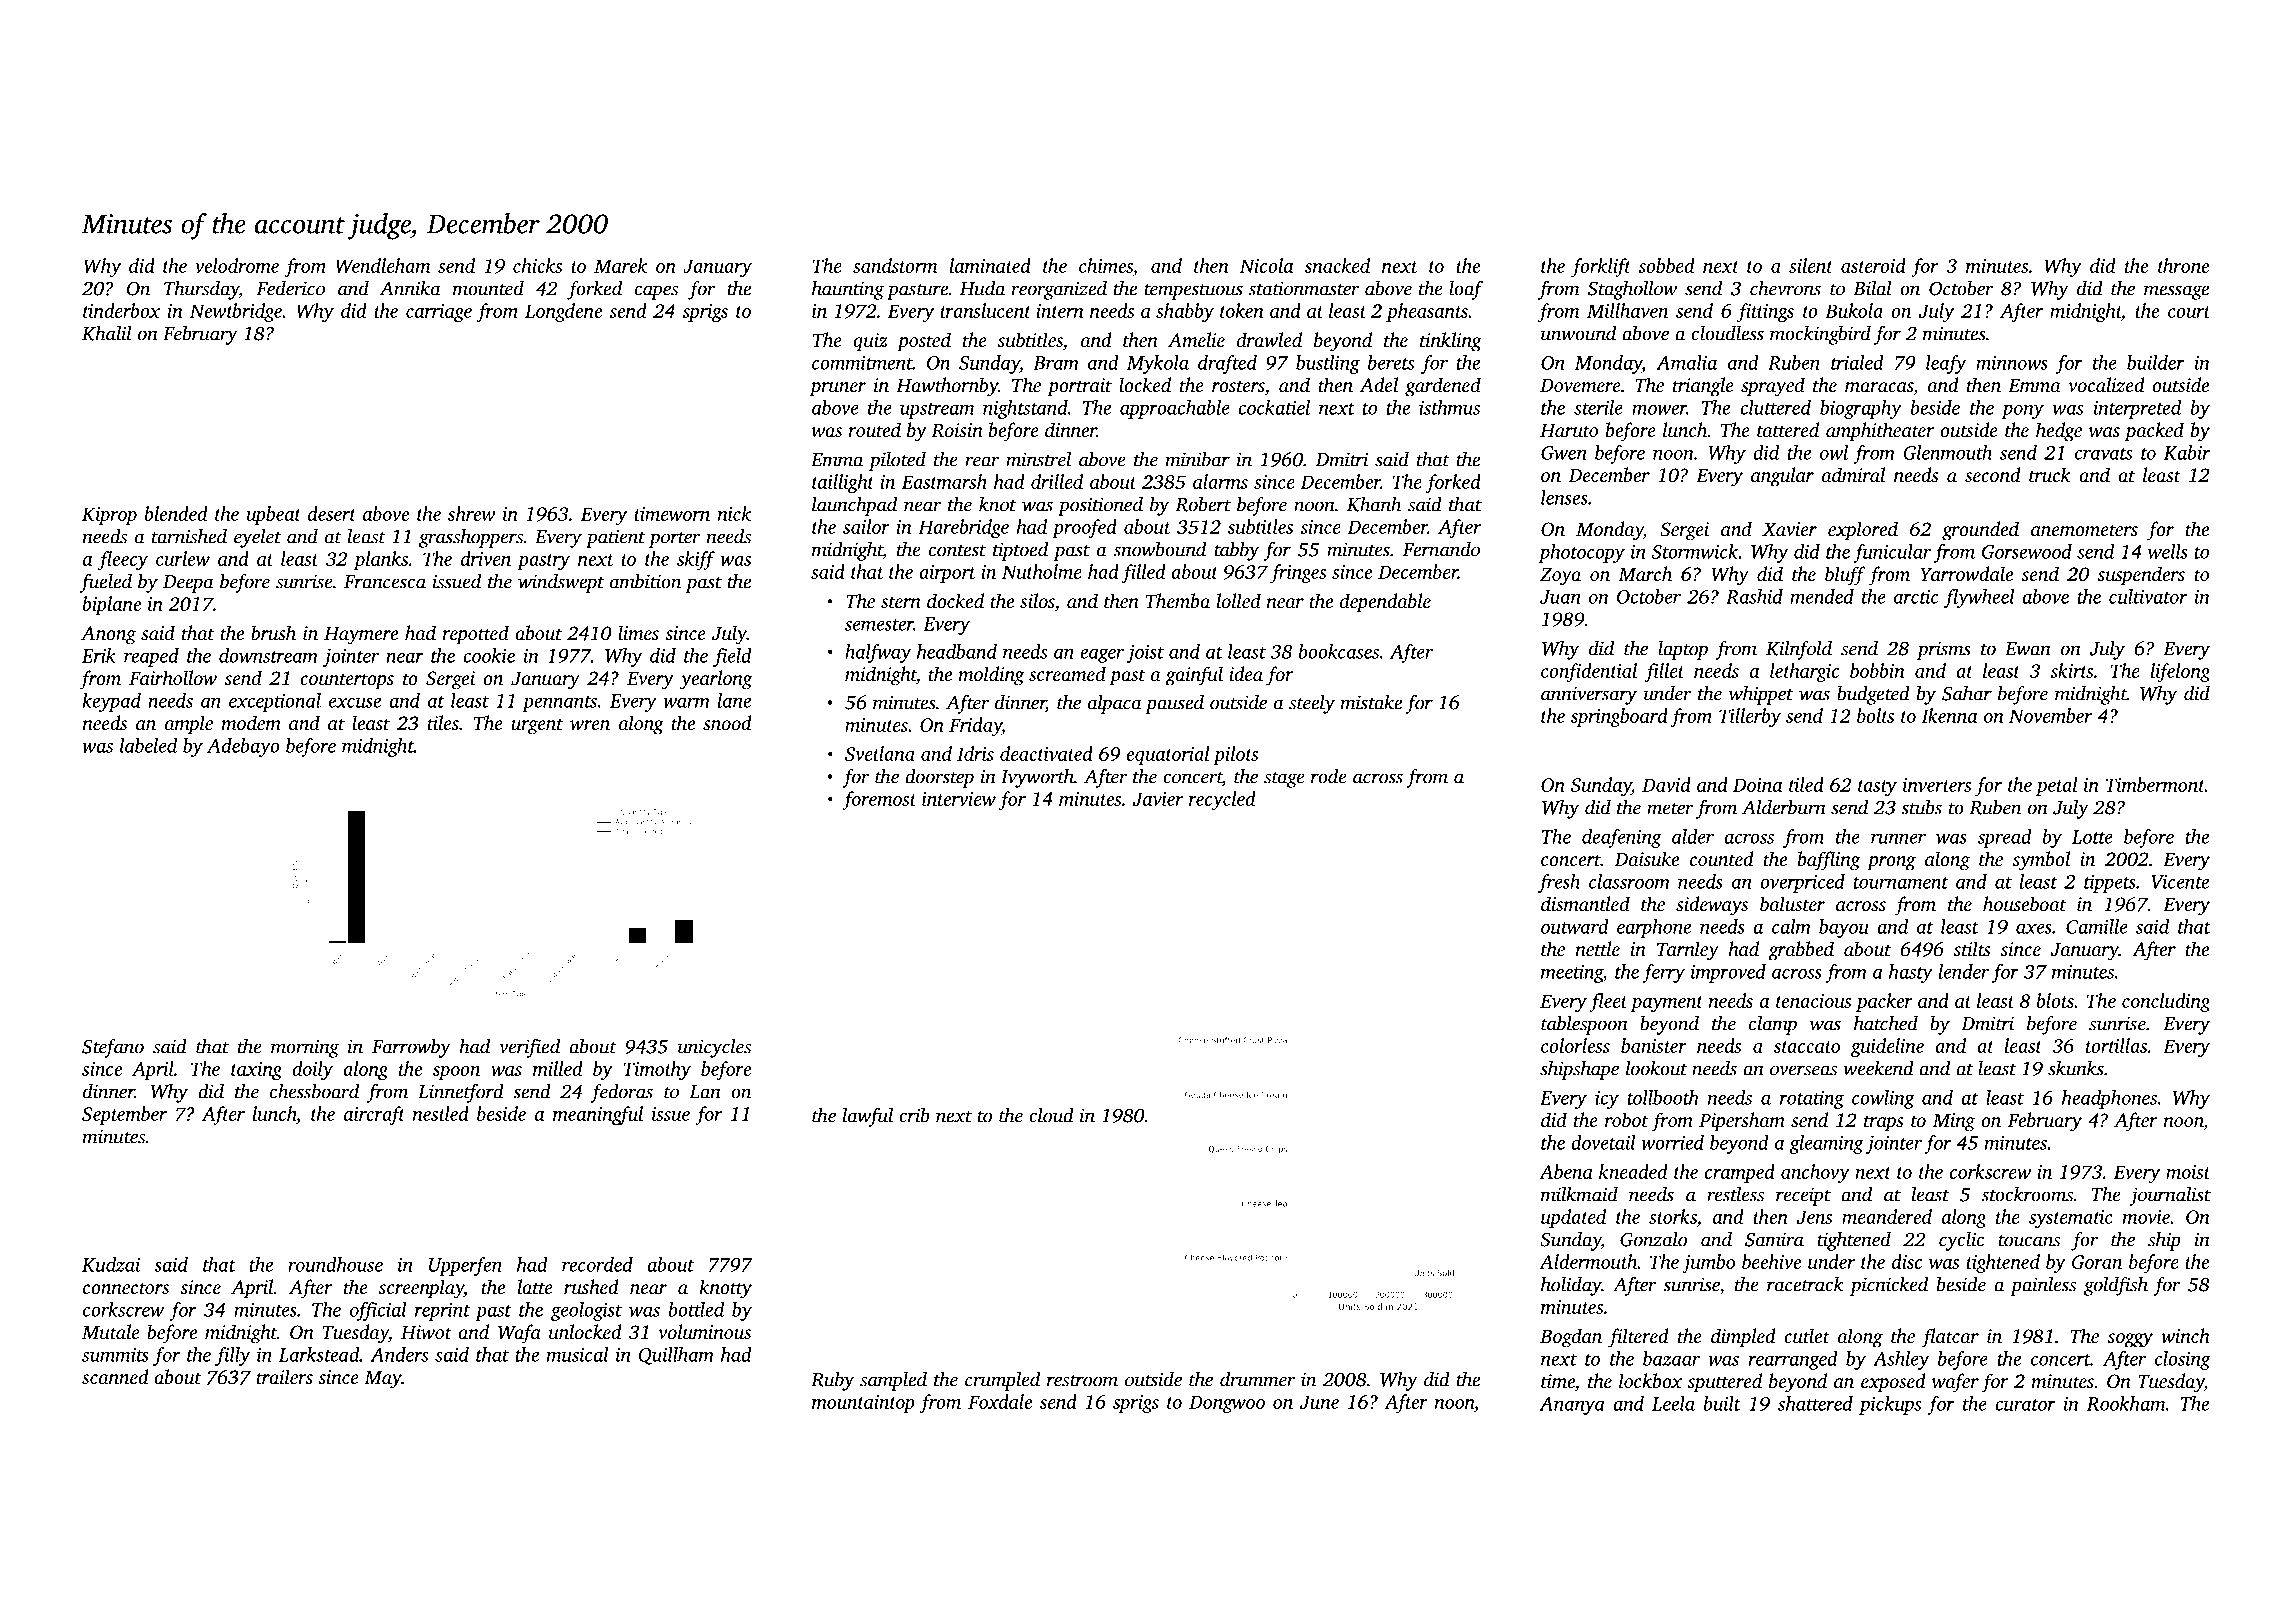 Image resolution: width=2292 pixels, height=1620 pixels. What do you see at coordinates (1579, 1194) in the page?
I see `milkmaid` at bounding box center [1579, 1194].
